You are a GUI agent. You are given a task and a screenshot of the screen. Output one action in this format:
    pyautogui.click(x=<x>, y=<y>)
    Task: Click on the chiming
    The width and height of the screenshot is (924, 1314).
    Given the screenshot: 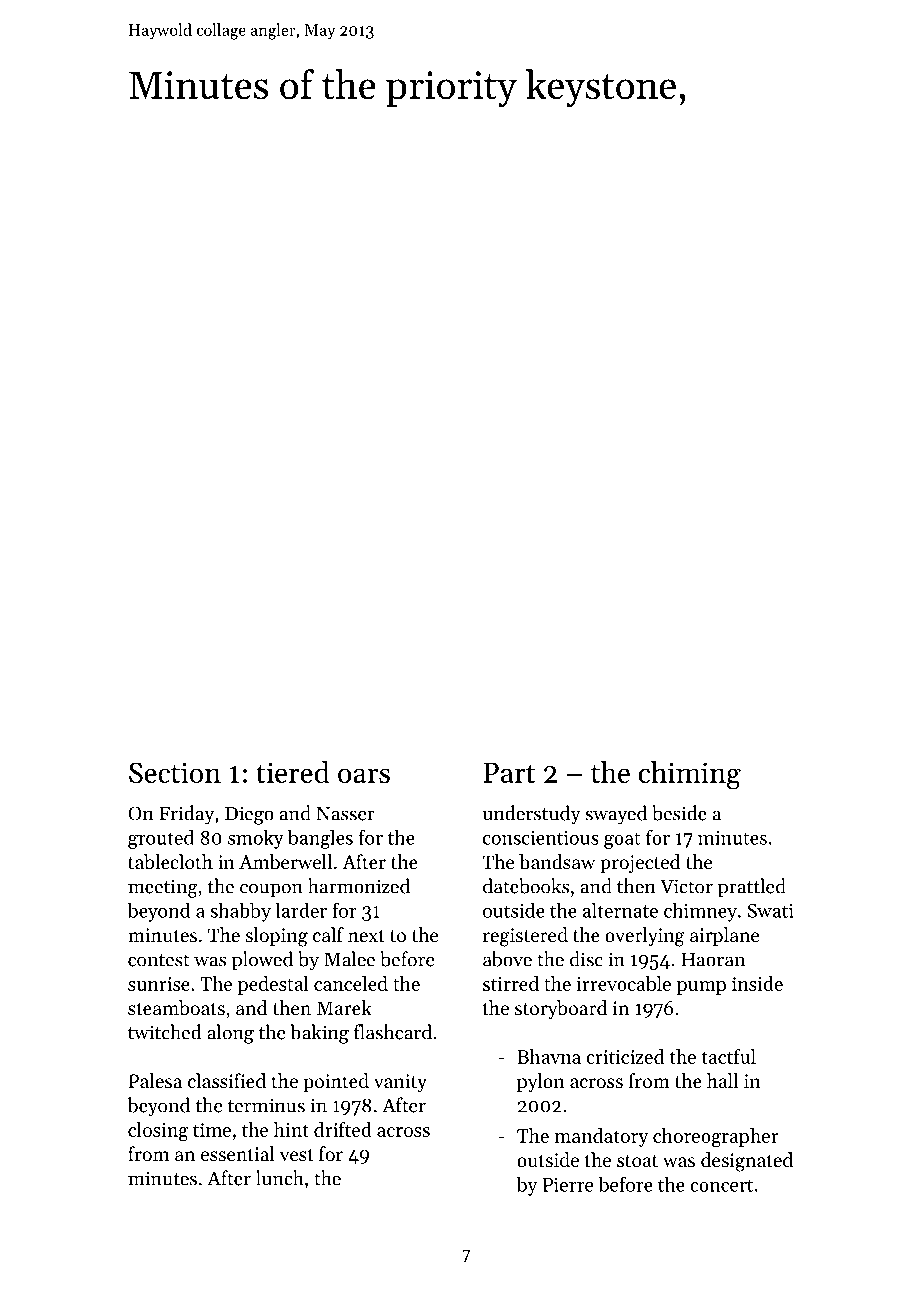 What is the action you would take?
    pyautogui.click(x=690, y=775)
